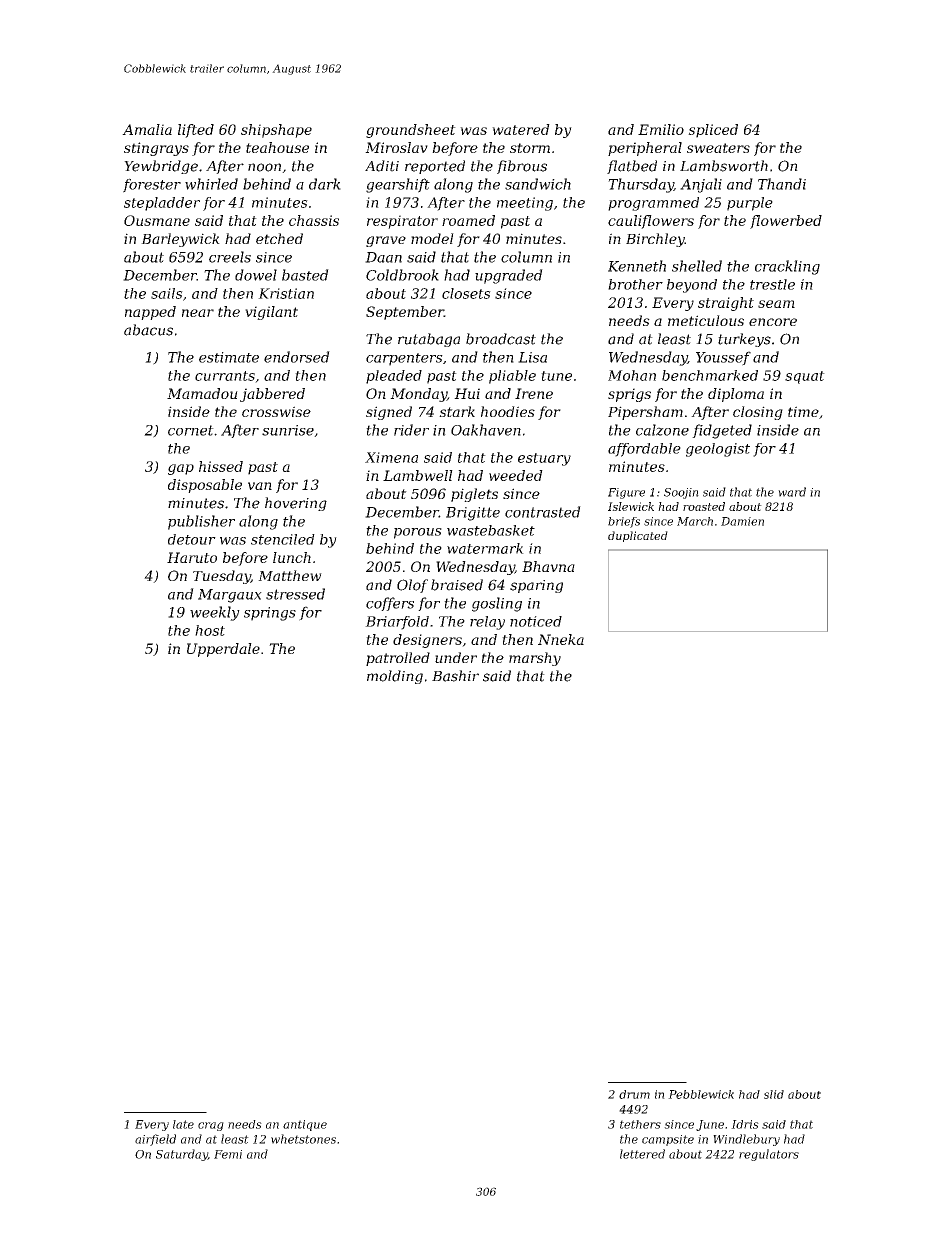  Describe the element at coordinates (418, 533) in the screenshot. I see `porous` at that location.
